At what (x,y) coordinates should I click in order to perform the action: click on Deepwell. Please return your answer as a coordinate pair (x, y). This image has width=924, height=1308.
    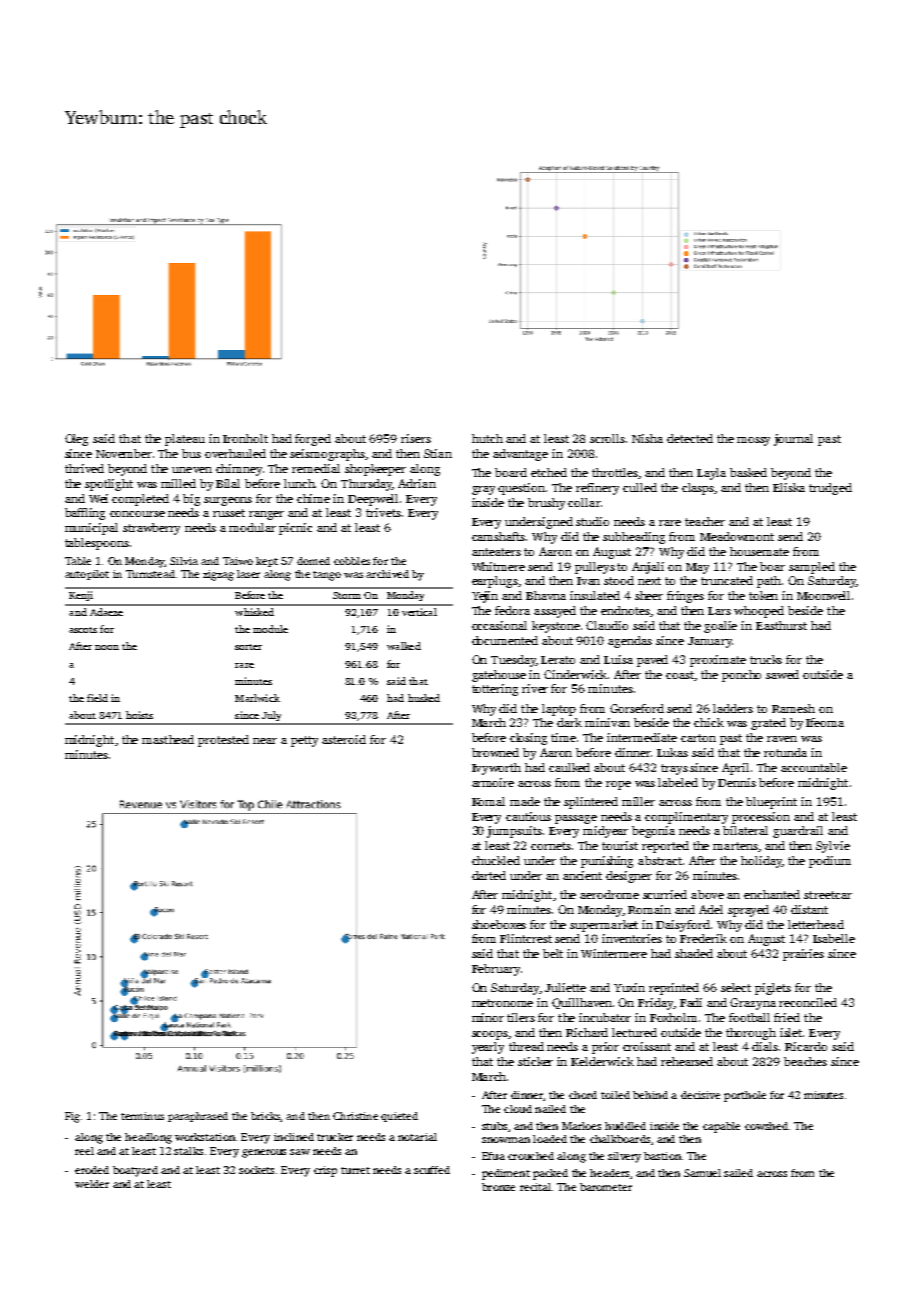
    Looking at the image, I should click on (373, 500).
